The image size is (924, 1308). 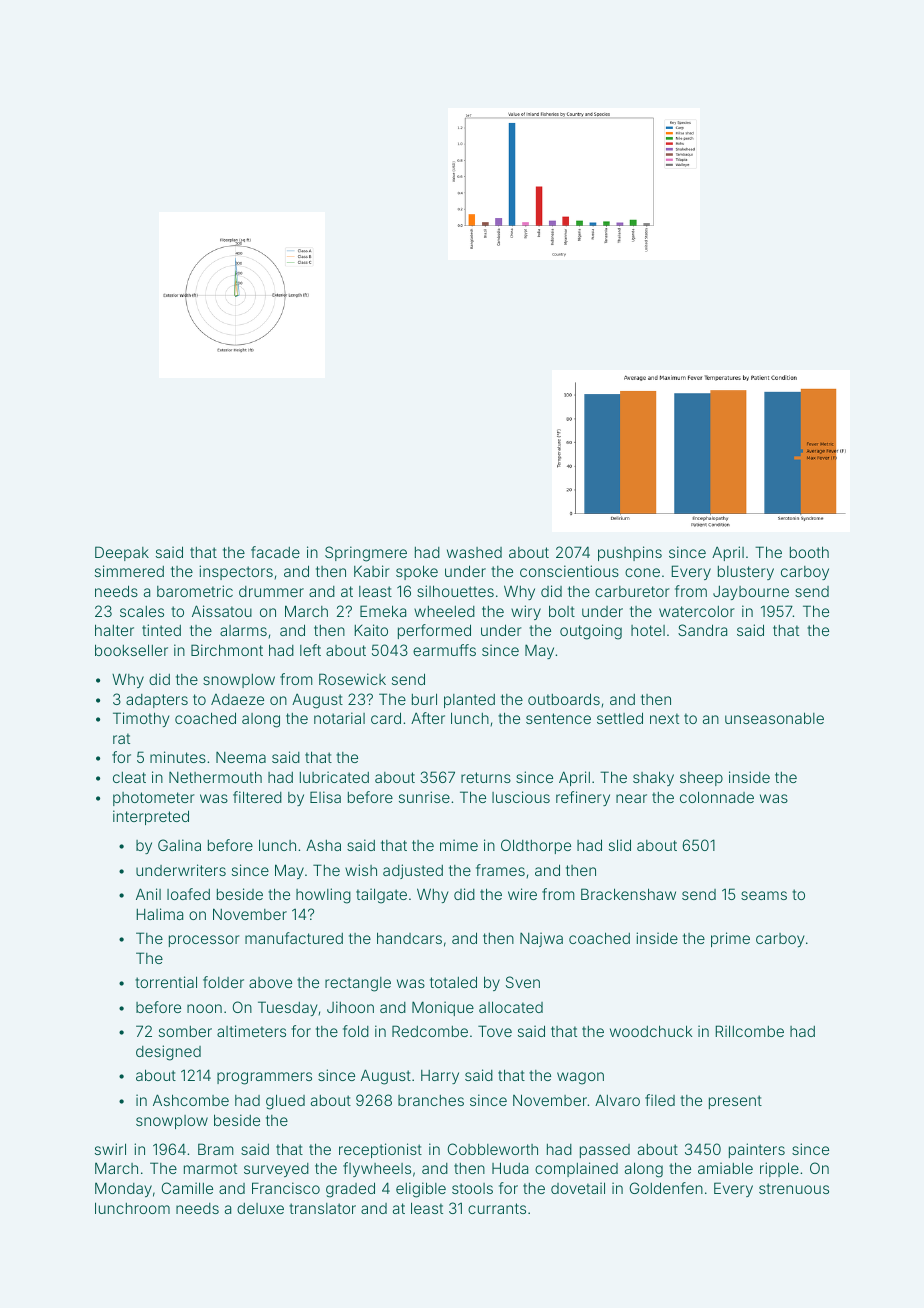 I want to click on howling, so click(x=323, y=896).
